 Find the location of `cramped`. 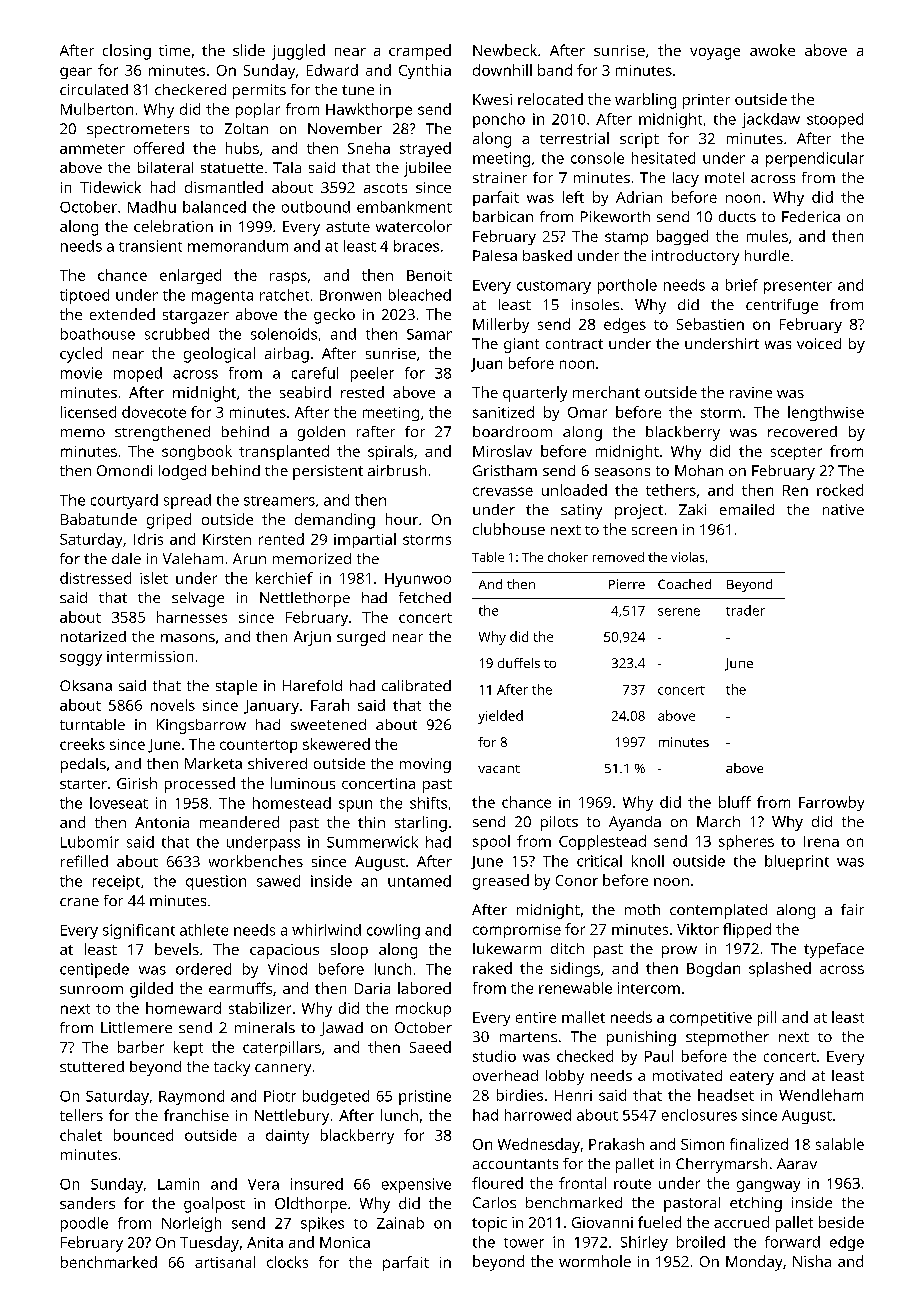

cramped is located at coordinates (420, 52).
